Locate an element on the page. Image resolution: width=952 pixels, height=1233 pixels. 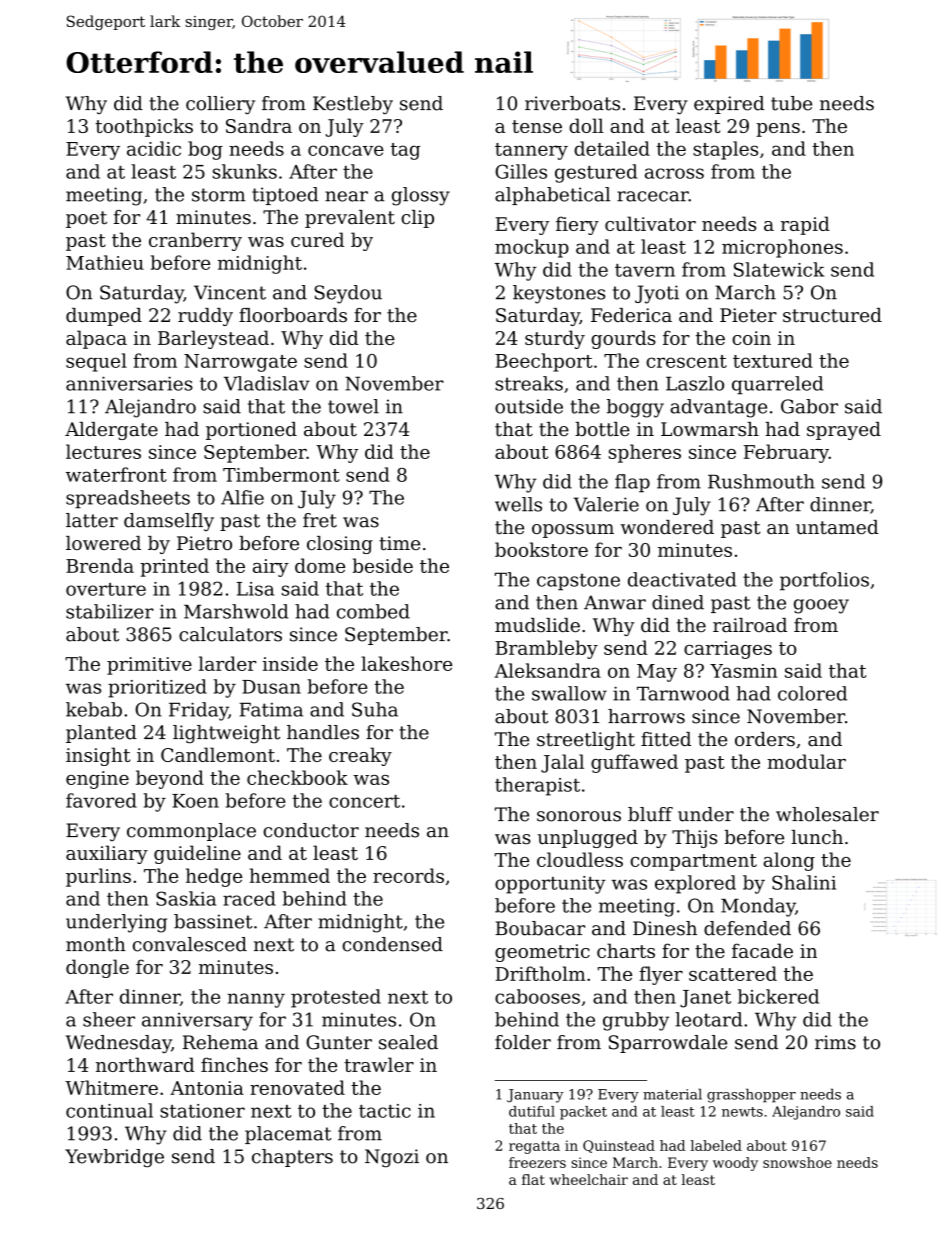
cranberry is located at coordinates (195, 241).
